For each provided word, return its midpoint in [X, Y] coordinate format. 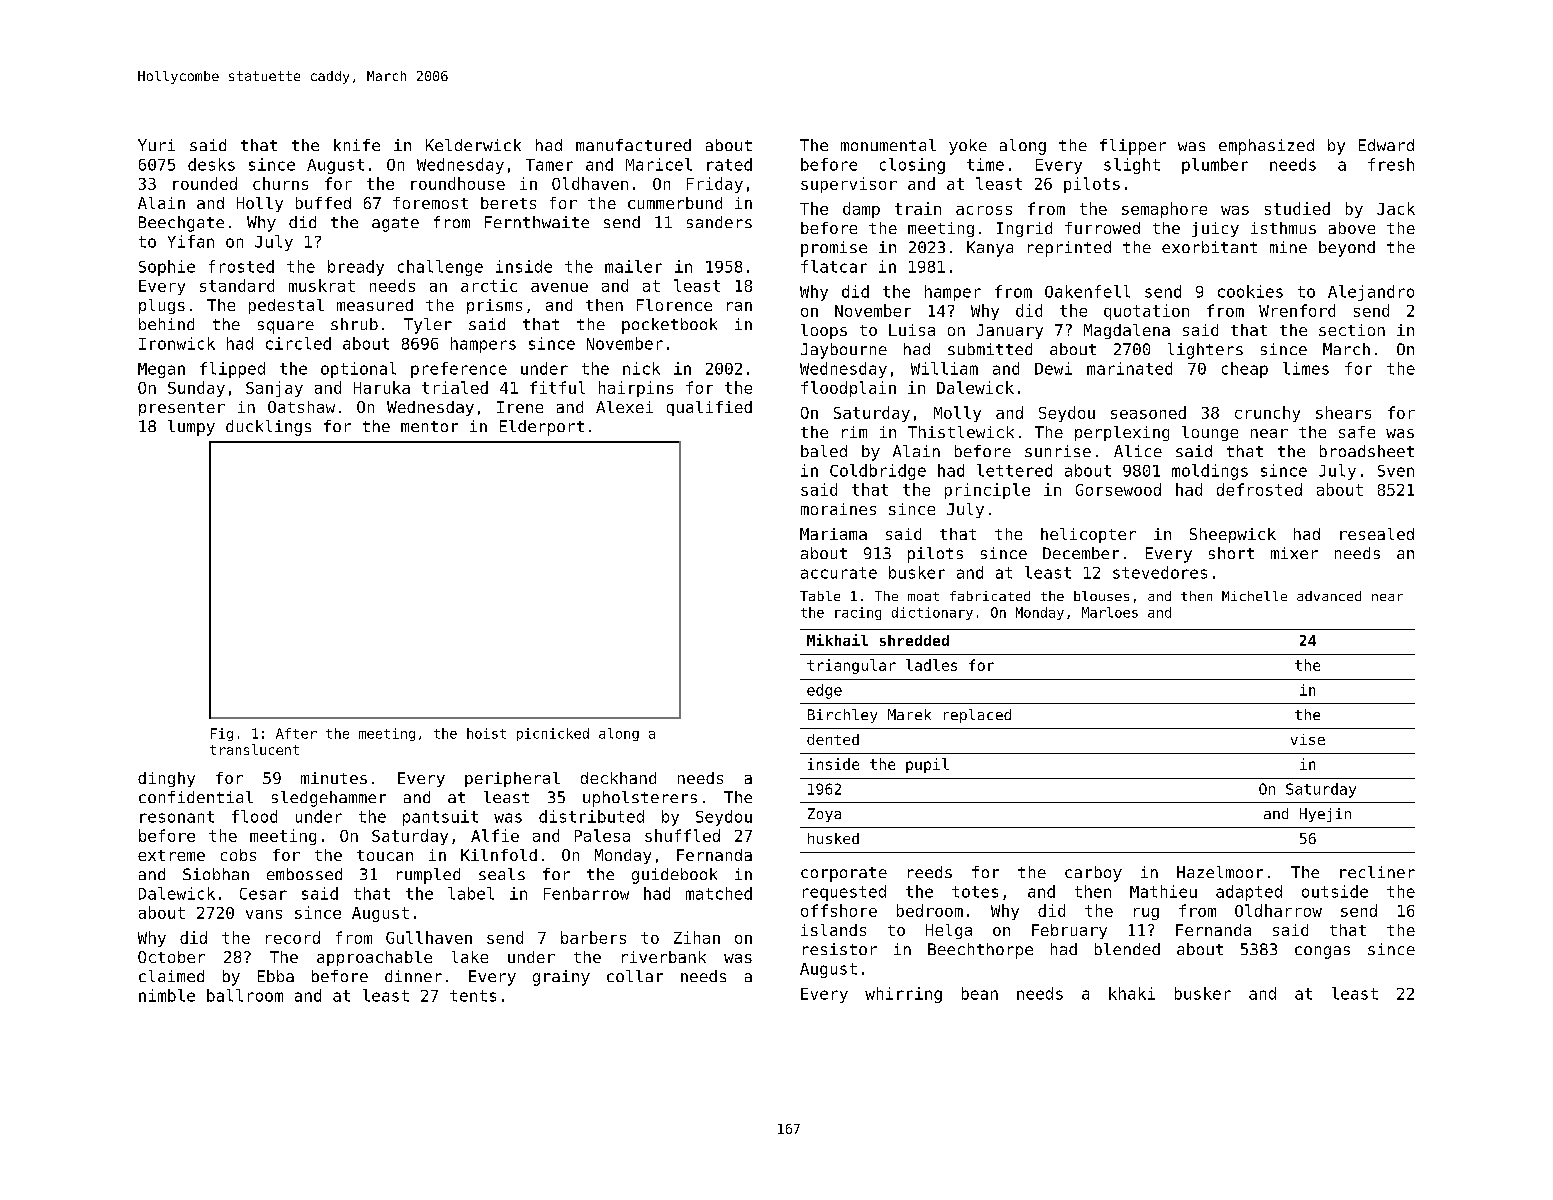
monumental [888, 145]
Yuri [156, 145]
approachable [374, 958]
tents [473, 996]
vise [1308, 739]
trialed [455, 387]
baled [824, 451]
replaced [977, 716]
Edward [1386, 145]
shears [1343, 412]
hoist [486, 733]
